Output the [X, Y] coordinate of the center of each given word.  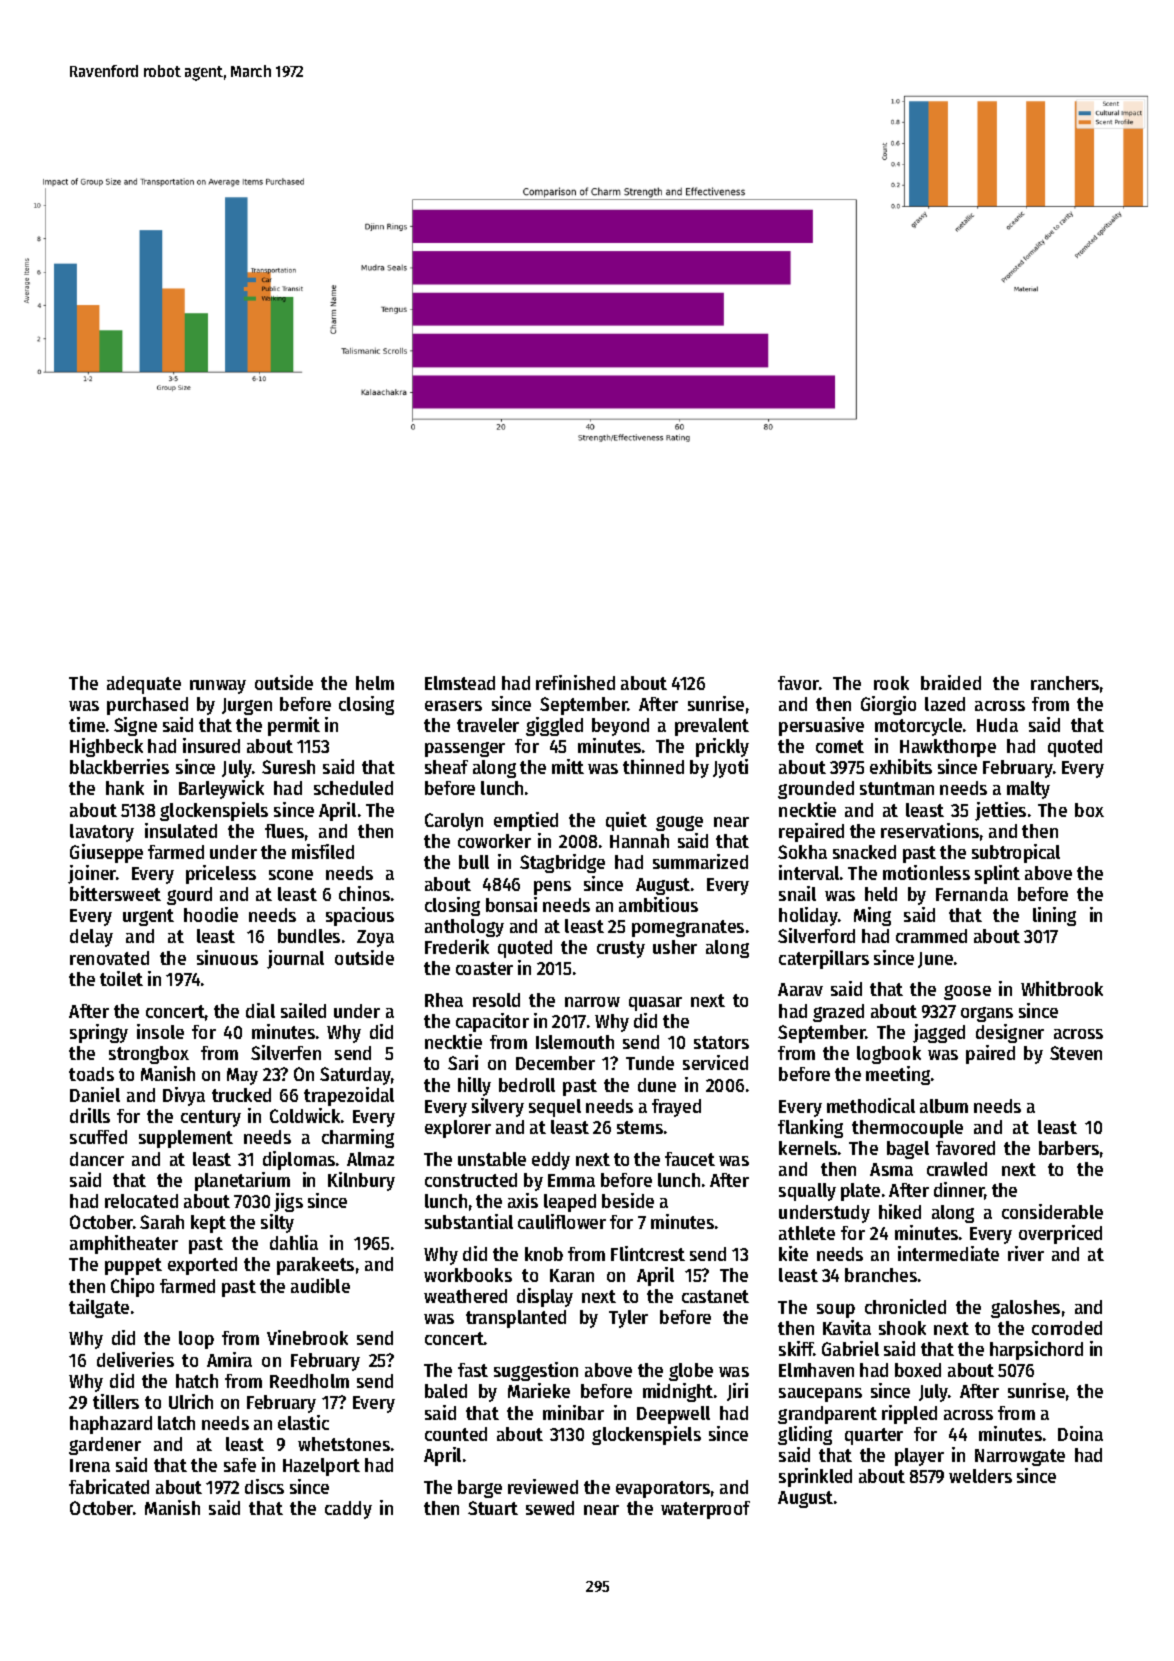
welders [980, 1476]
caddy [348, 1510]
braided [951, 682]
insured [211, 745]
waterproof [705, 1510]
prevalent [712, 727]
